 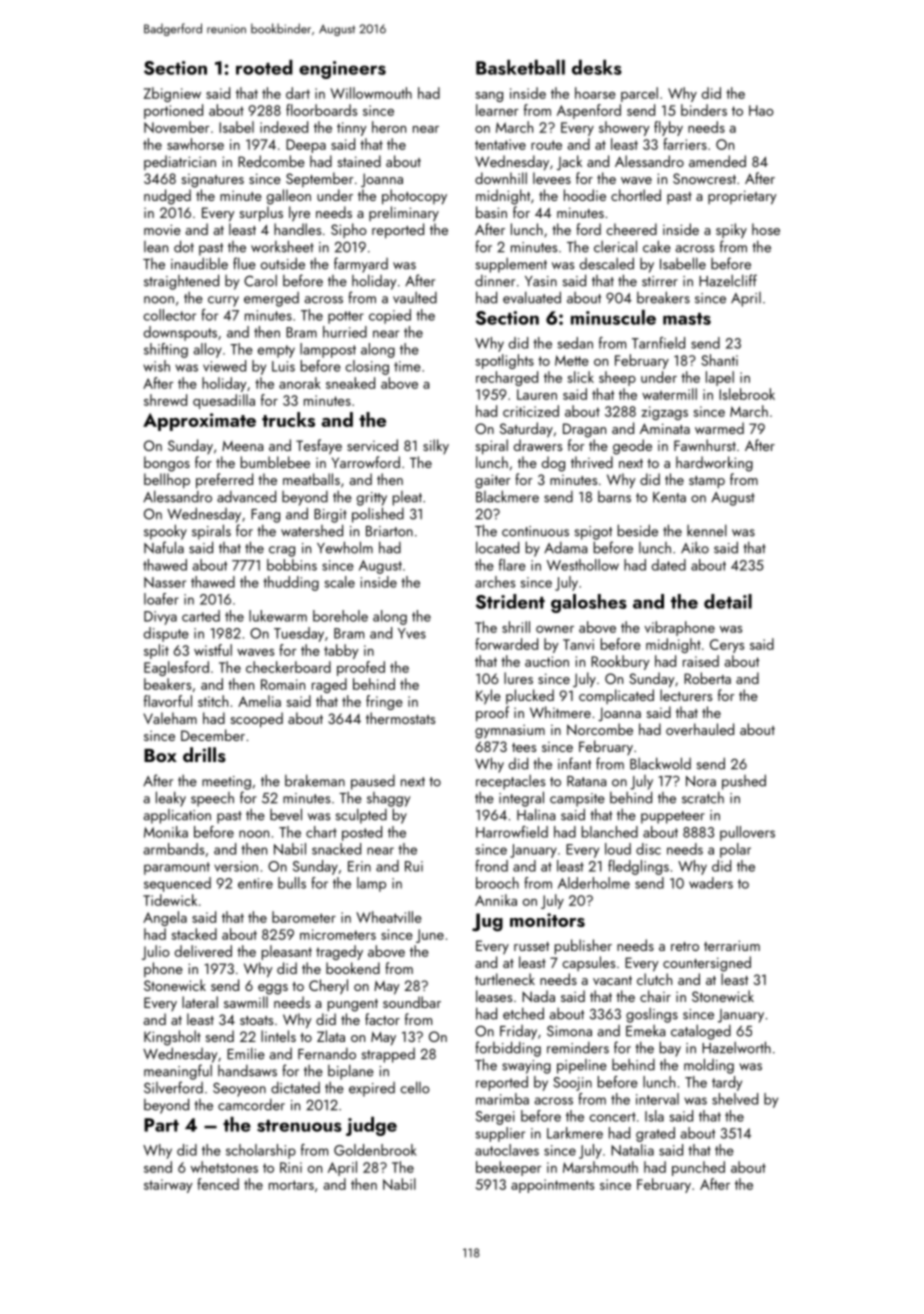 I want to click on Angela, so click(x=165, y=918).
